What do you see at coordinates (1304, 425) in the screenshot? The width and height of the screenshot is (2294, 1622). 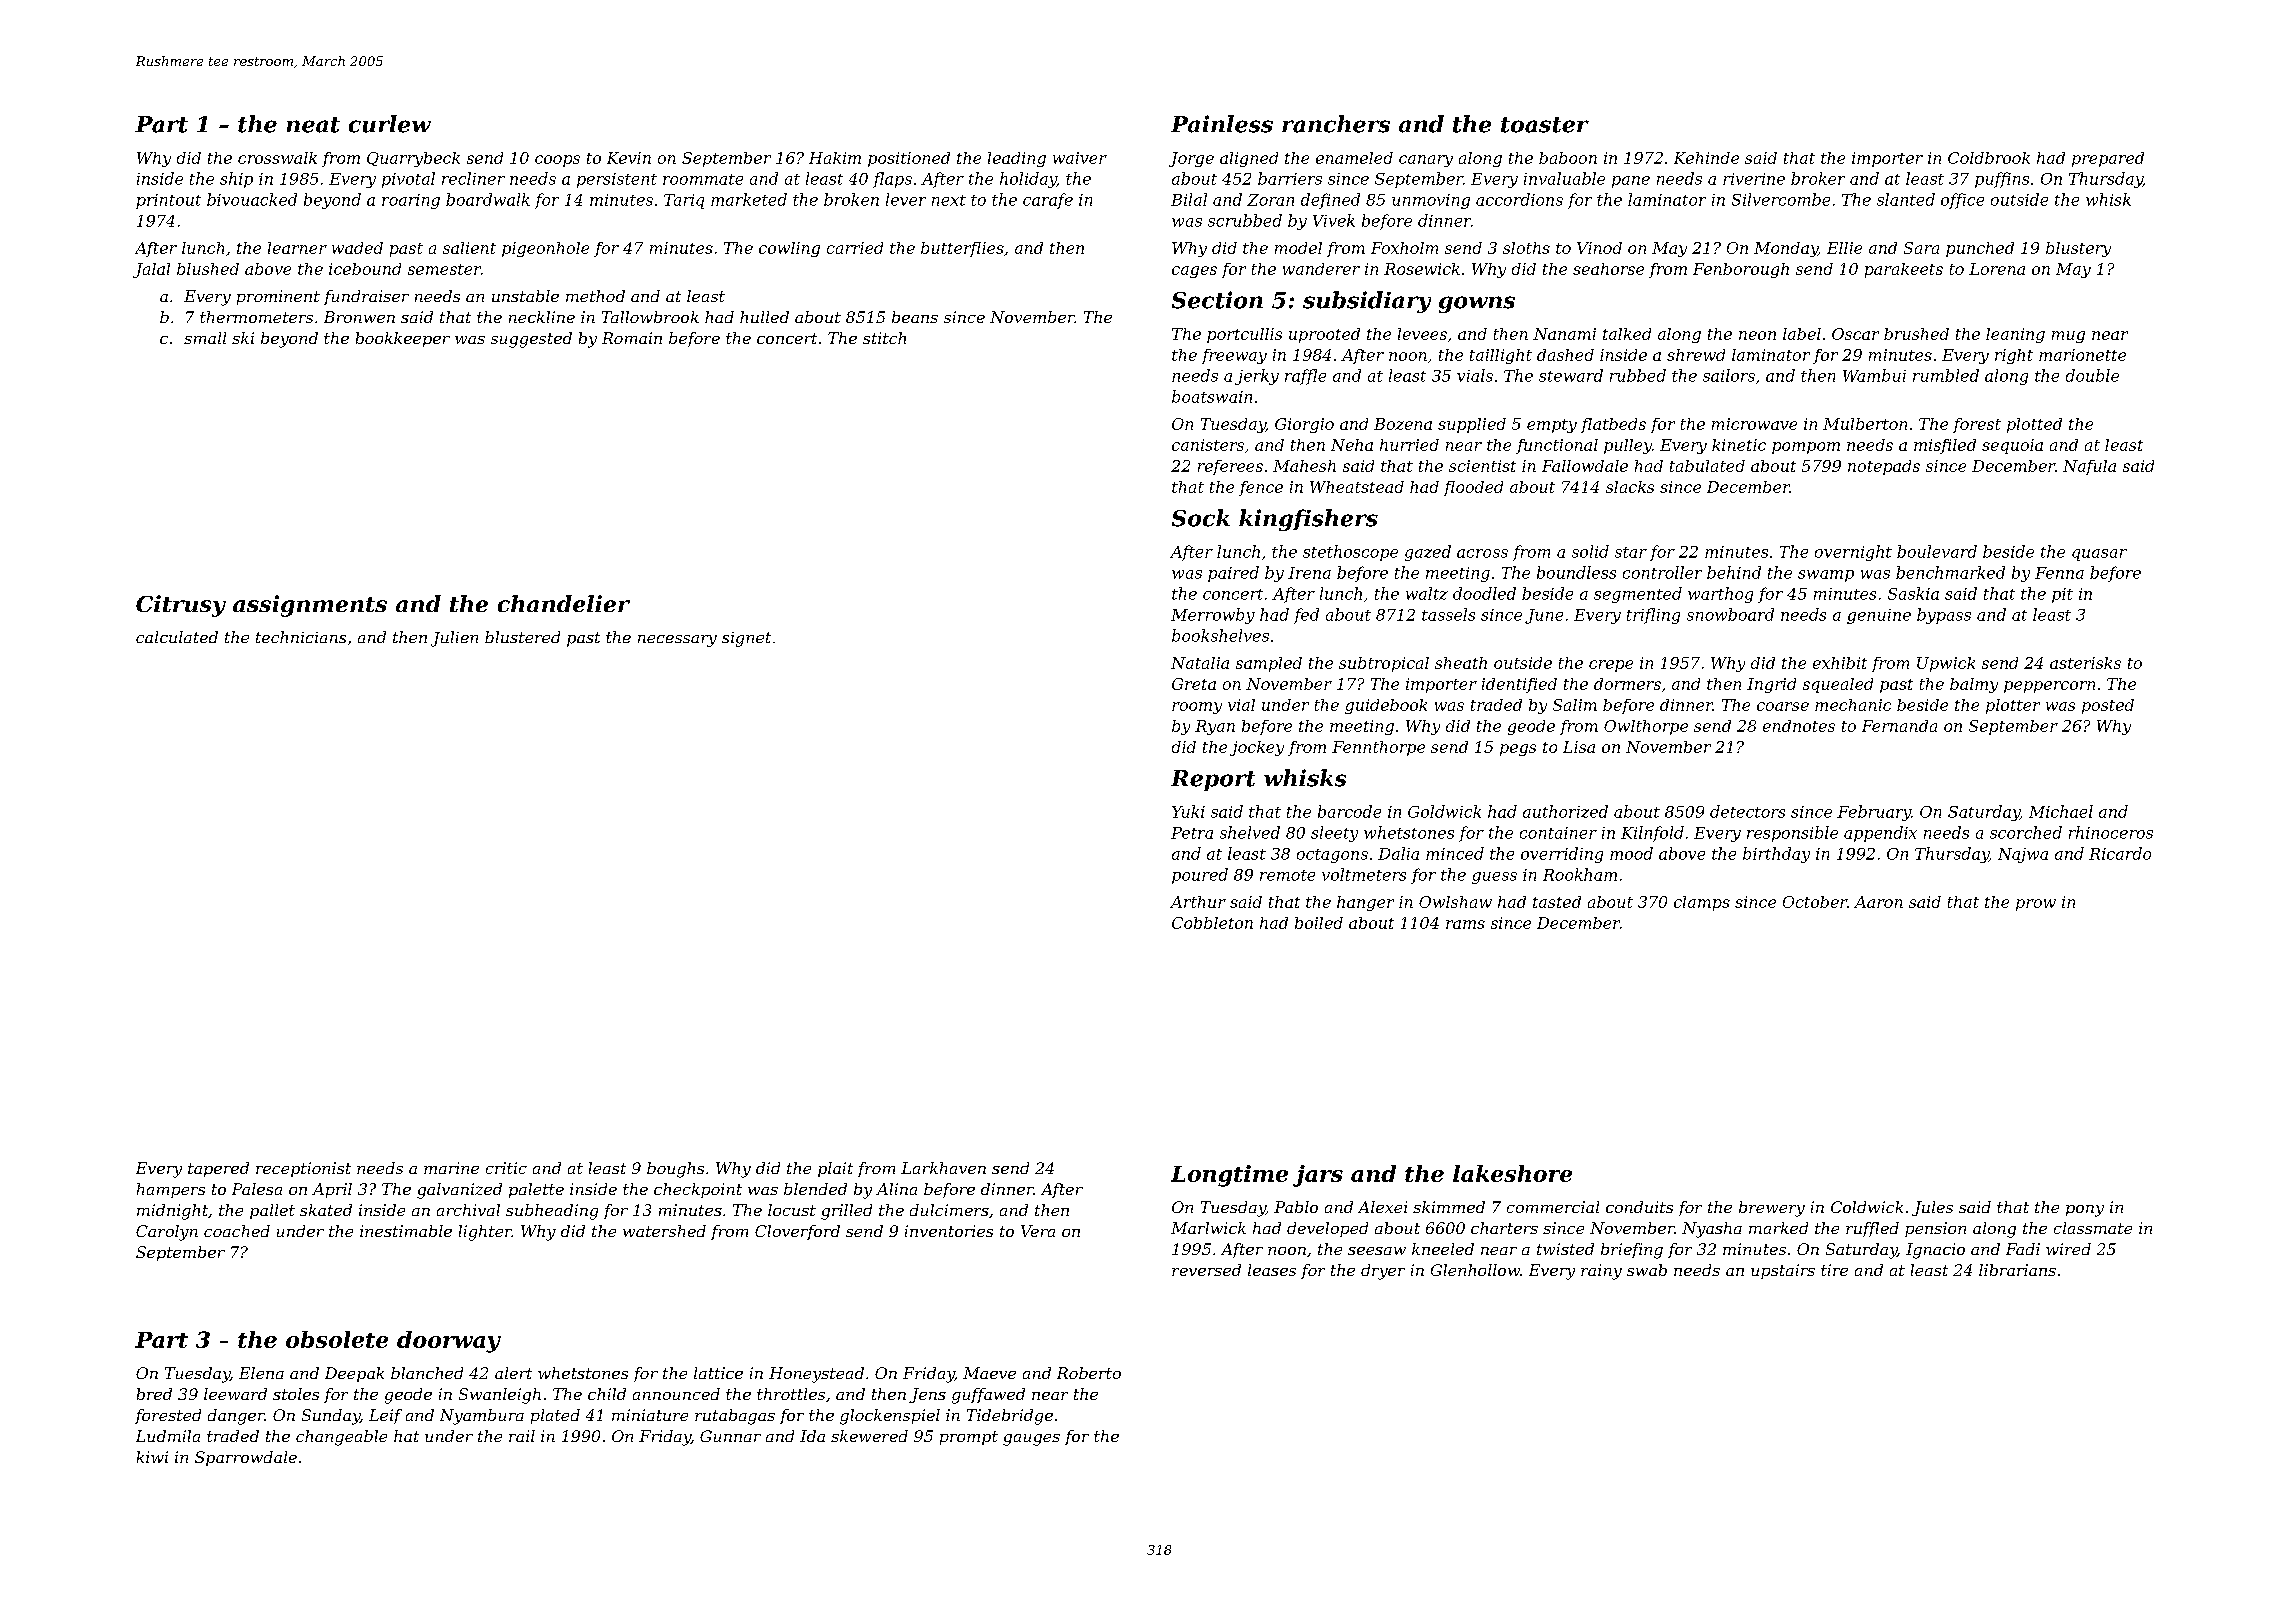 I see `Giorgio` at bounding box center [1304, 425].
